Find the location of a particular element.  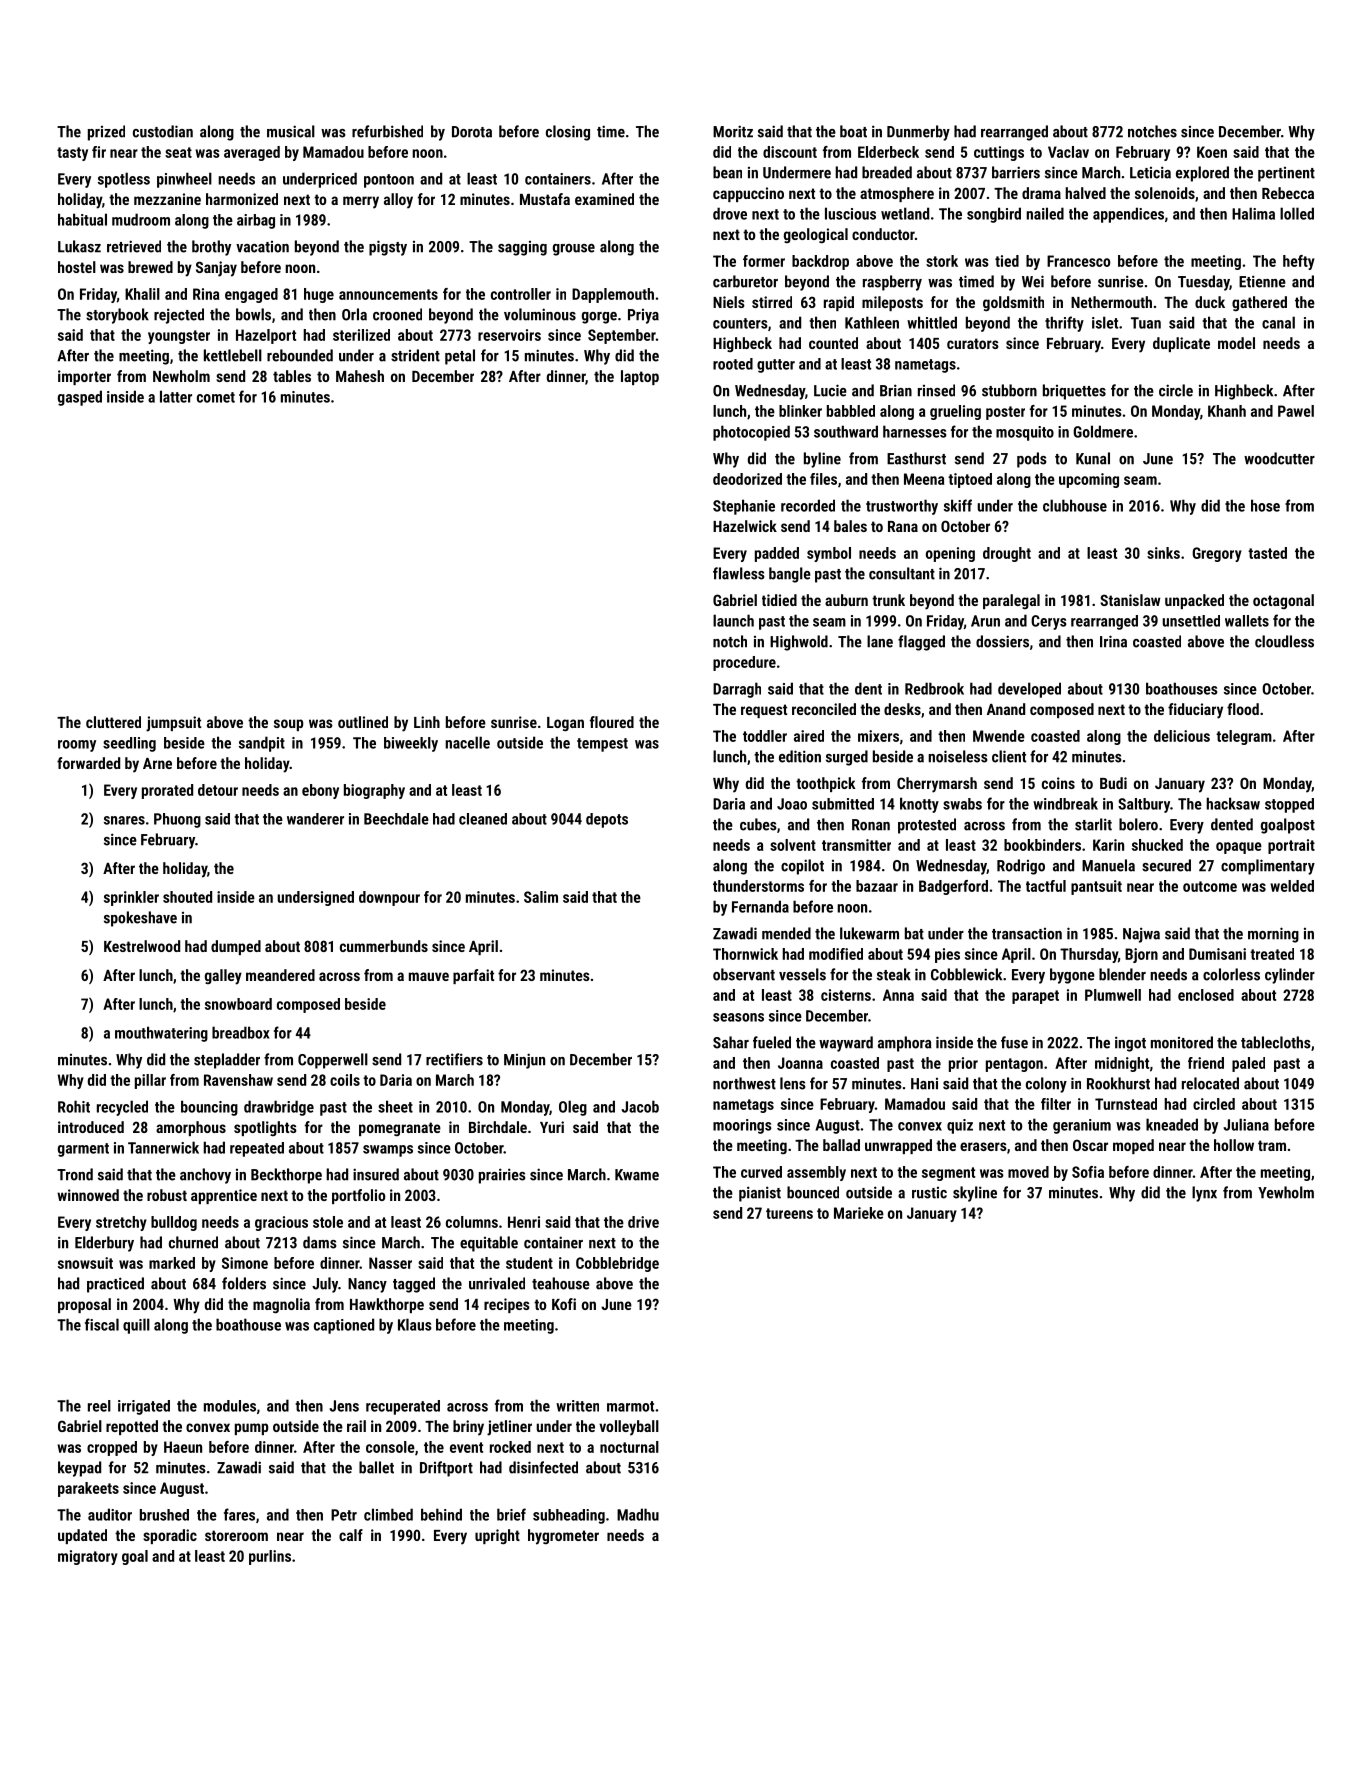

Moritz is located at coordinates (733, 131).
